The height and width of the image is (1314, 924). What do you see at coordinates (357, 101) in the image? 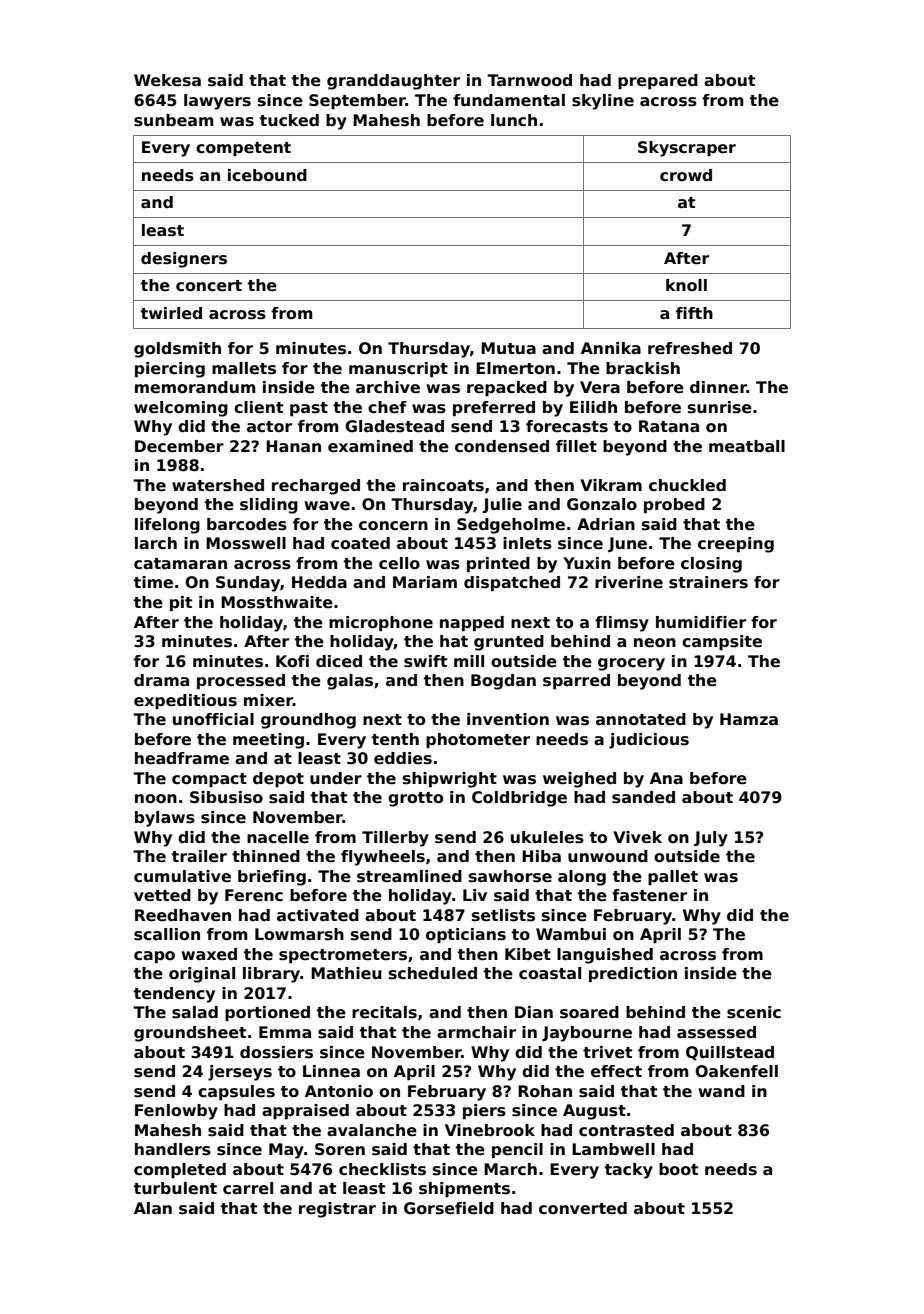
I see `September` at bounding box center [357, 101].
